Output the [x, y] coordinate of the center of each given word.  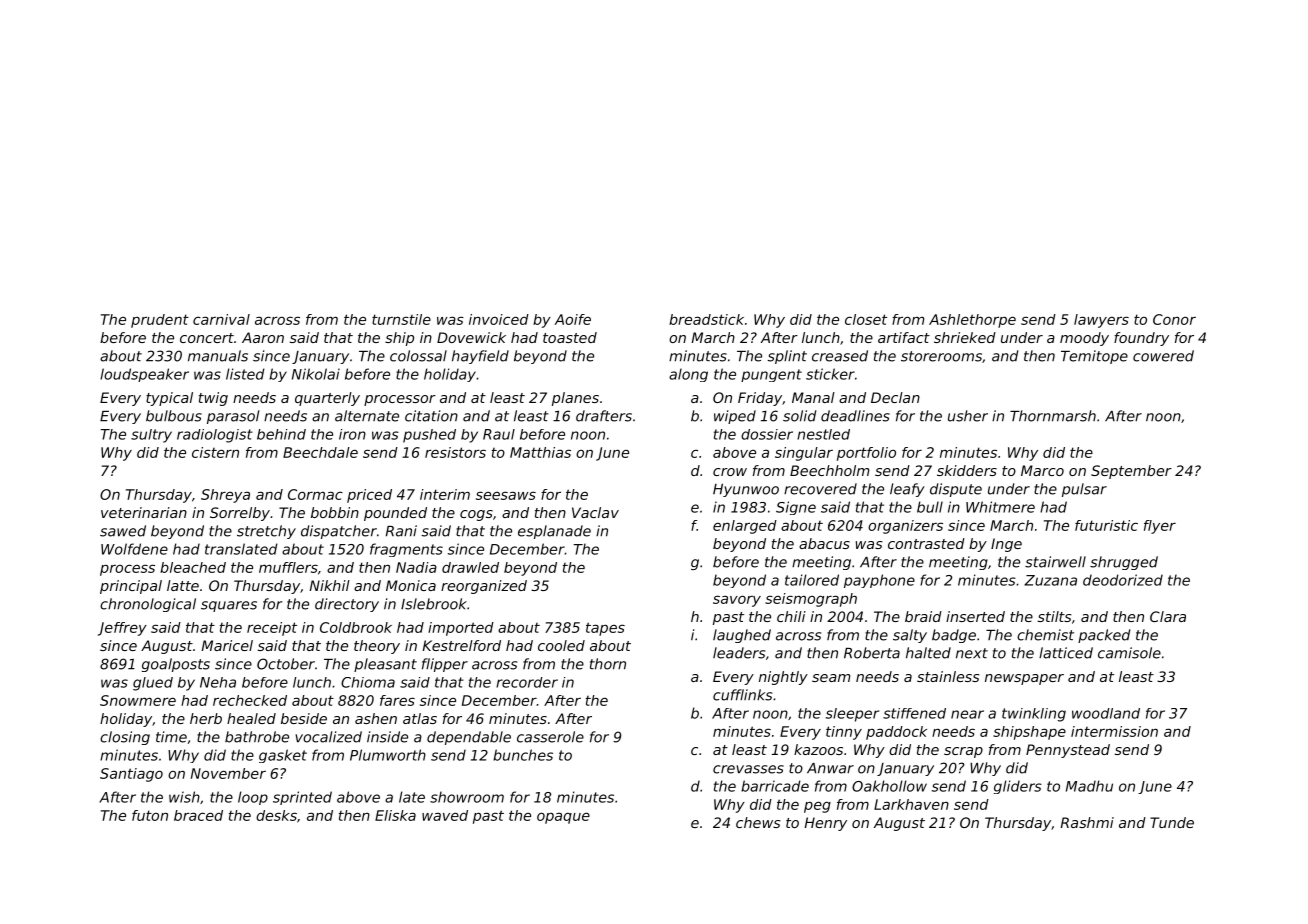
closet [866, 319]
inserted [975, 616]
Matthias [540, 452]
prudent [160, 321]
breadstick [706, 319]
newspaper [1024, 679]
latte [183, 585]
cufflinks [742, 695]
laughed [742, 636]
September [1131, 472]
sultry [151, 436]
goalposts [176, 665]
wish [184, 797]
